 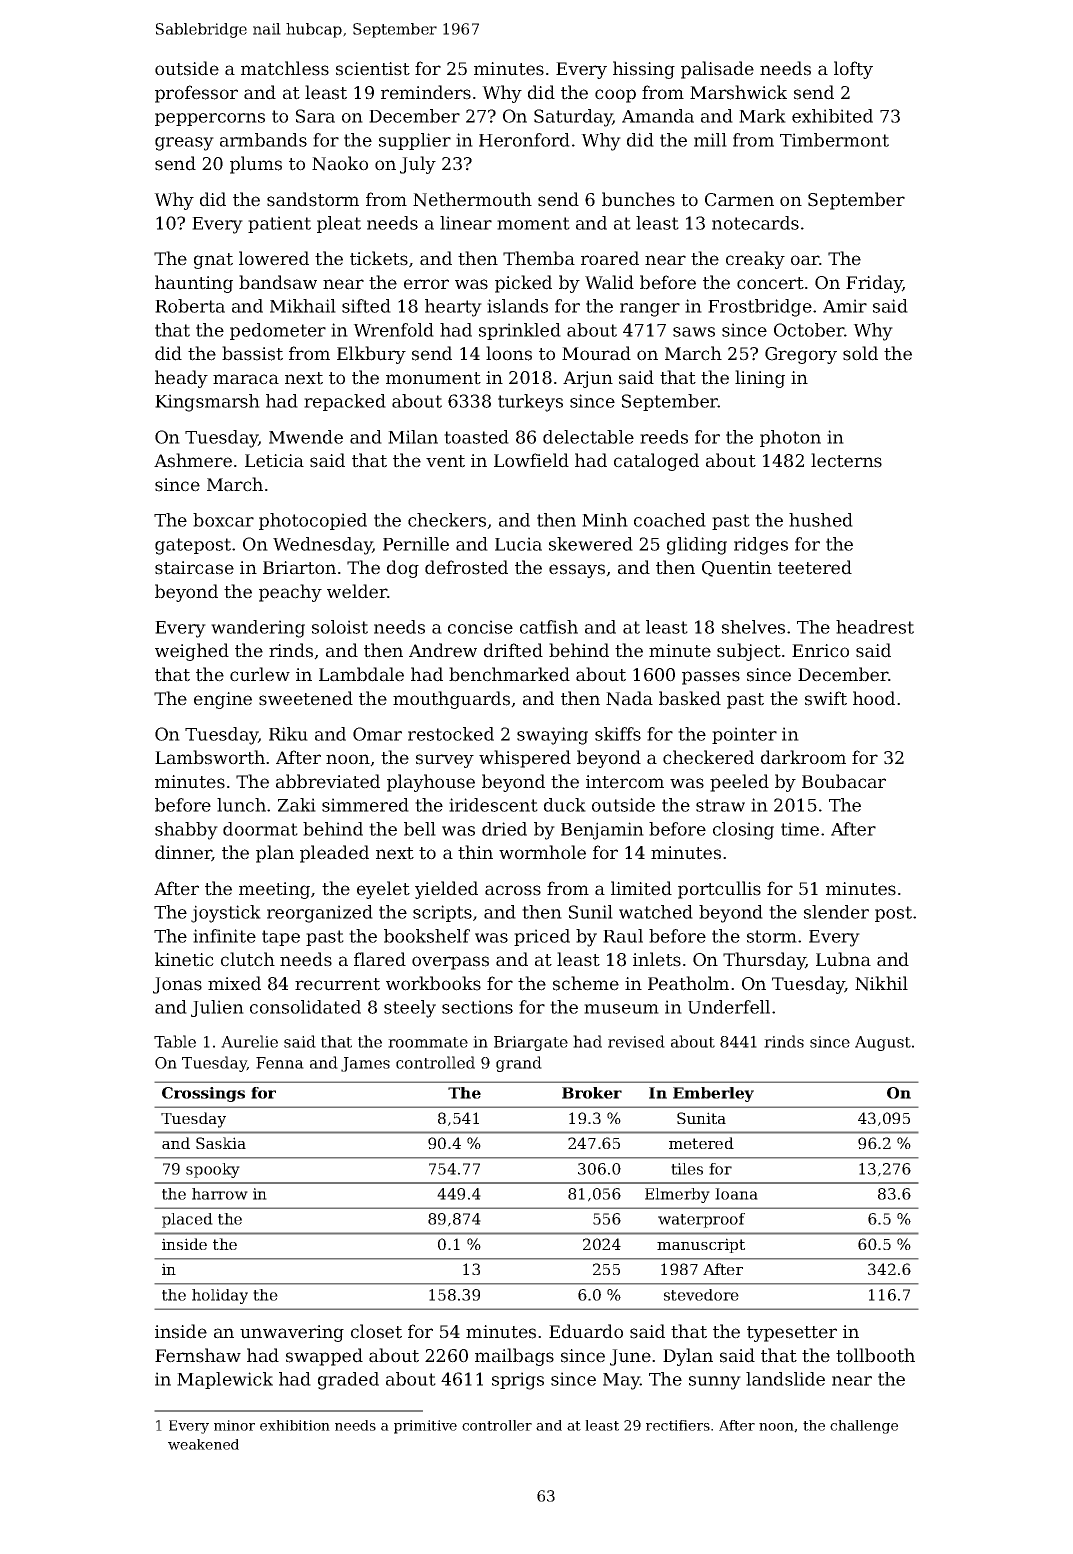 I want to click on lofty, so click(x=853, y=70).
